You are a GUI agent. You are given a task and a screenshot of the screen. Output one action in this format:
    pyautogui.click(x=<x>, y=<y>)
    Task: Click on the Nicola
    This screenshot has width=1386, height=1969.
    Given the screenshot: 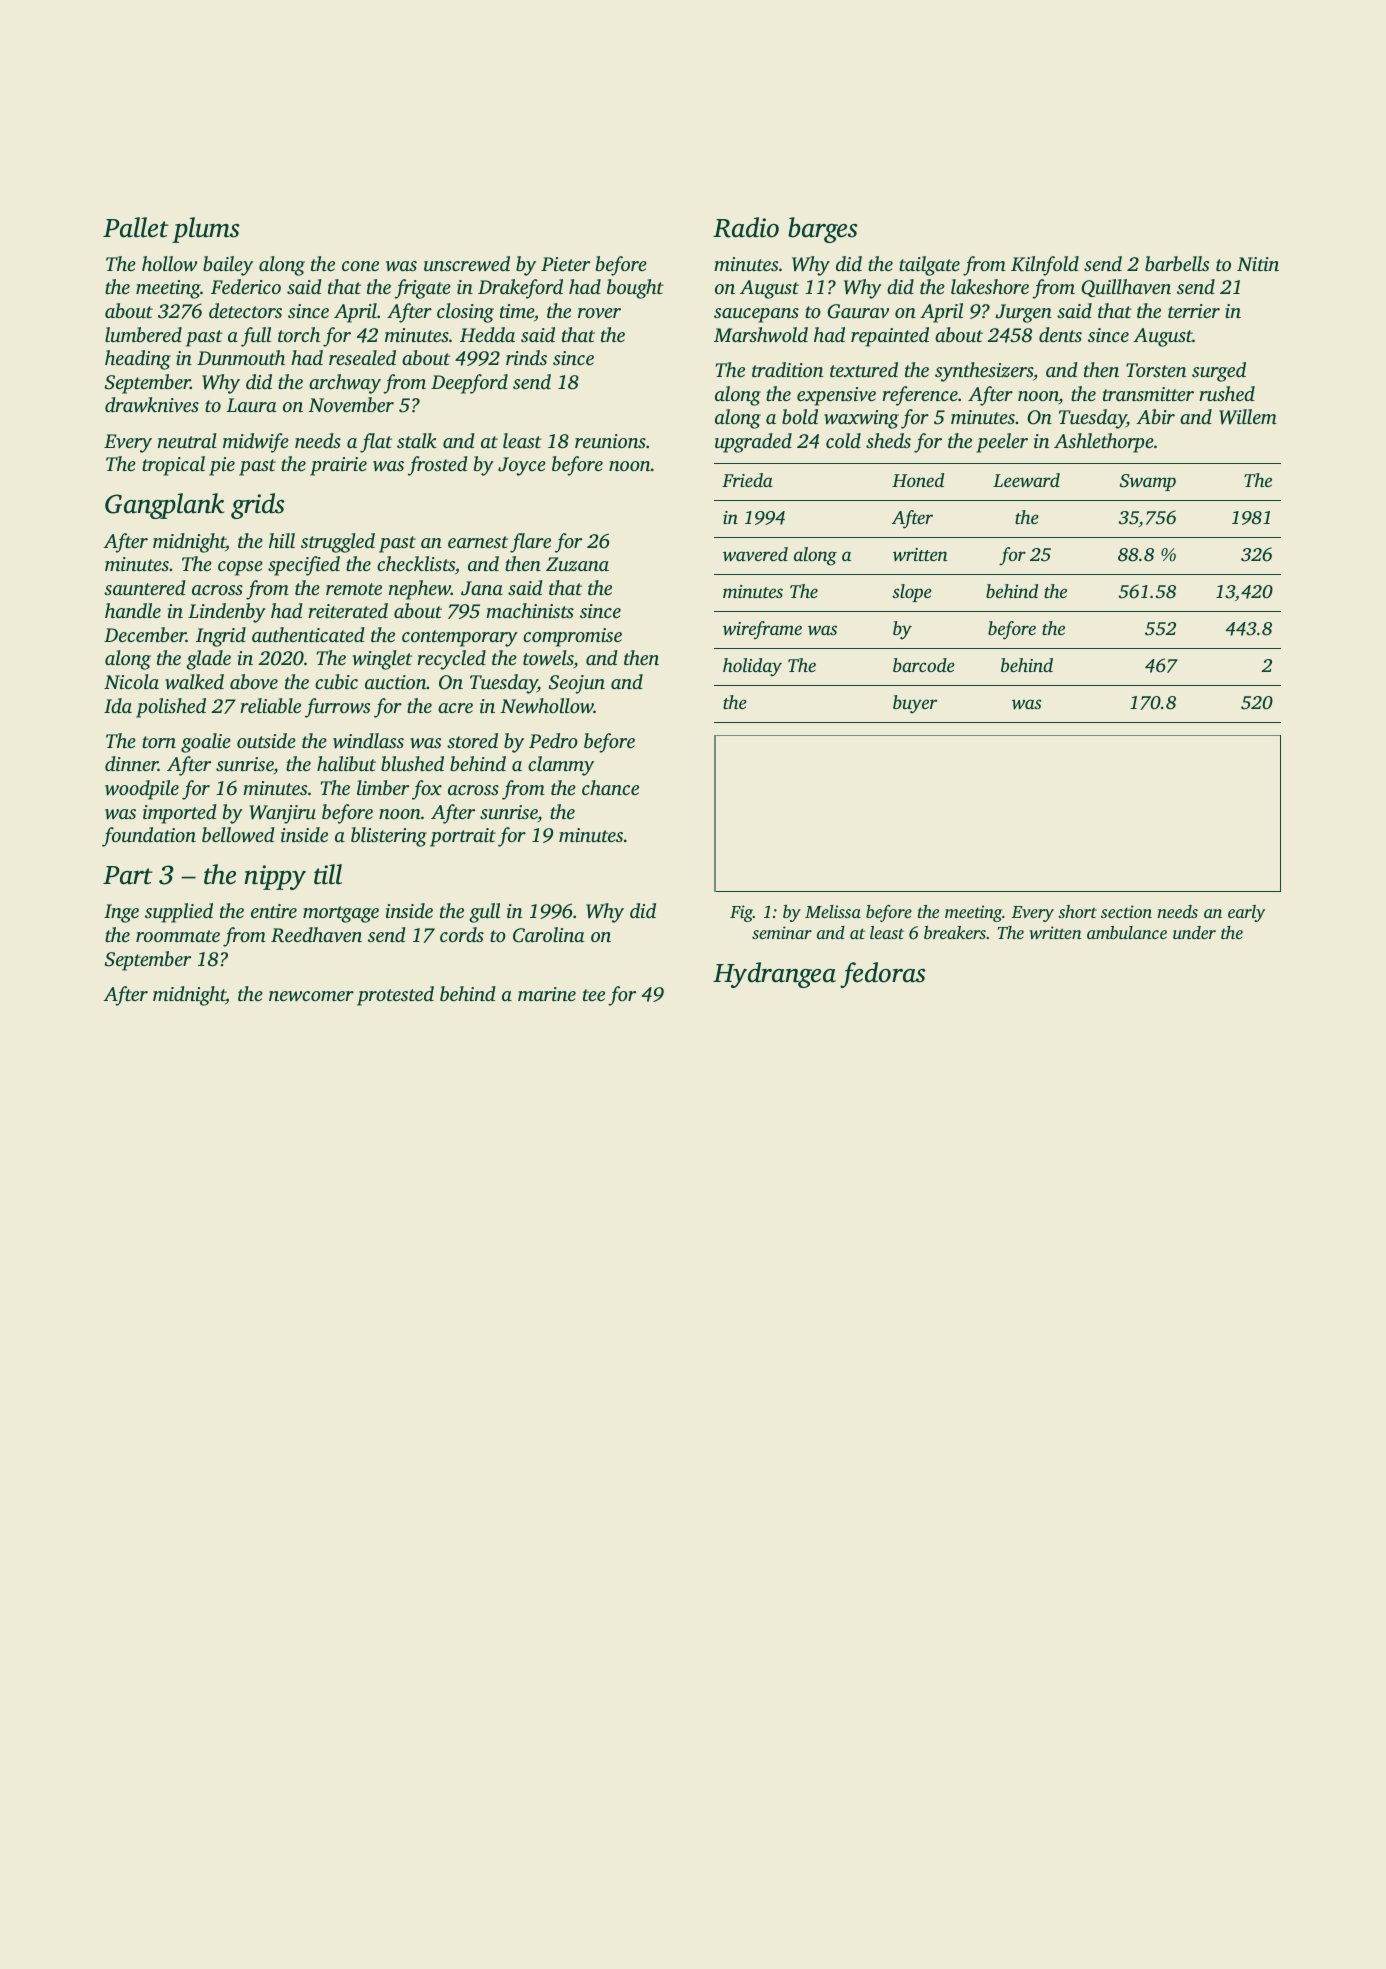 What is the action you would take?
    pyautogui.click(x=131, y=681)
